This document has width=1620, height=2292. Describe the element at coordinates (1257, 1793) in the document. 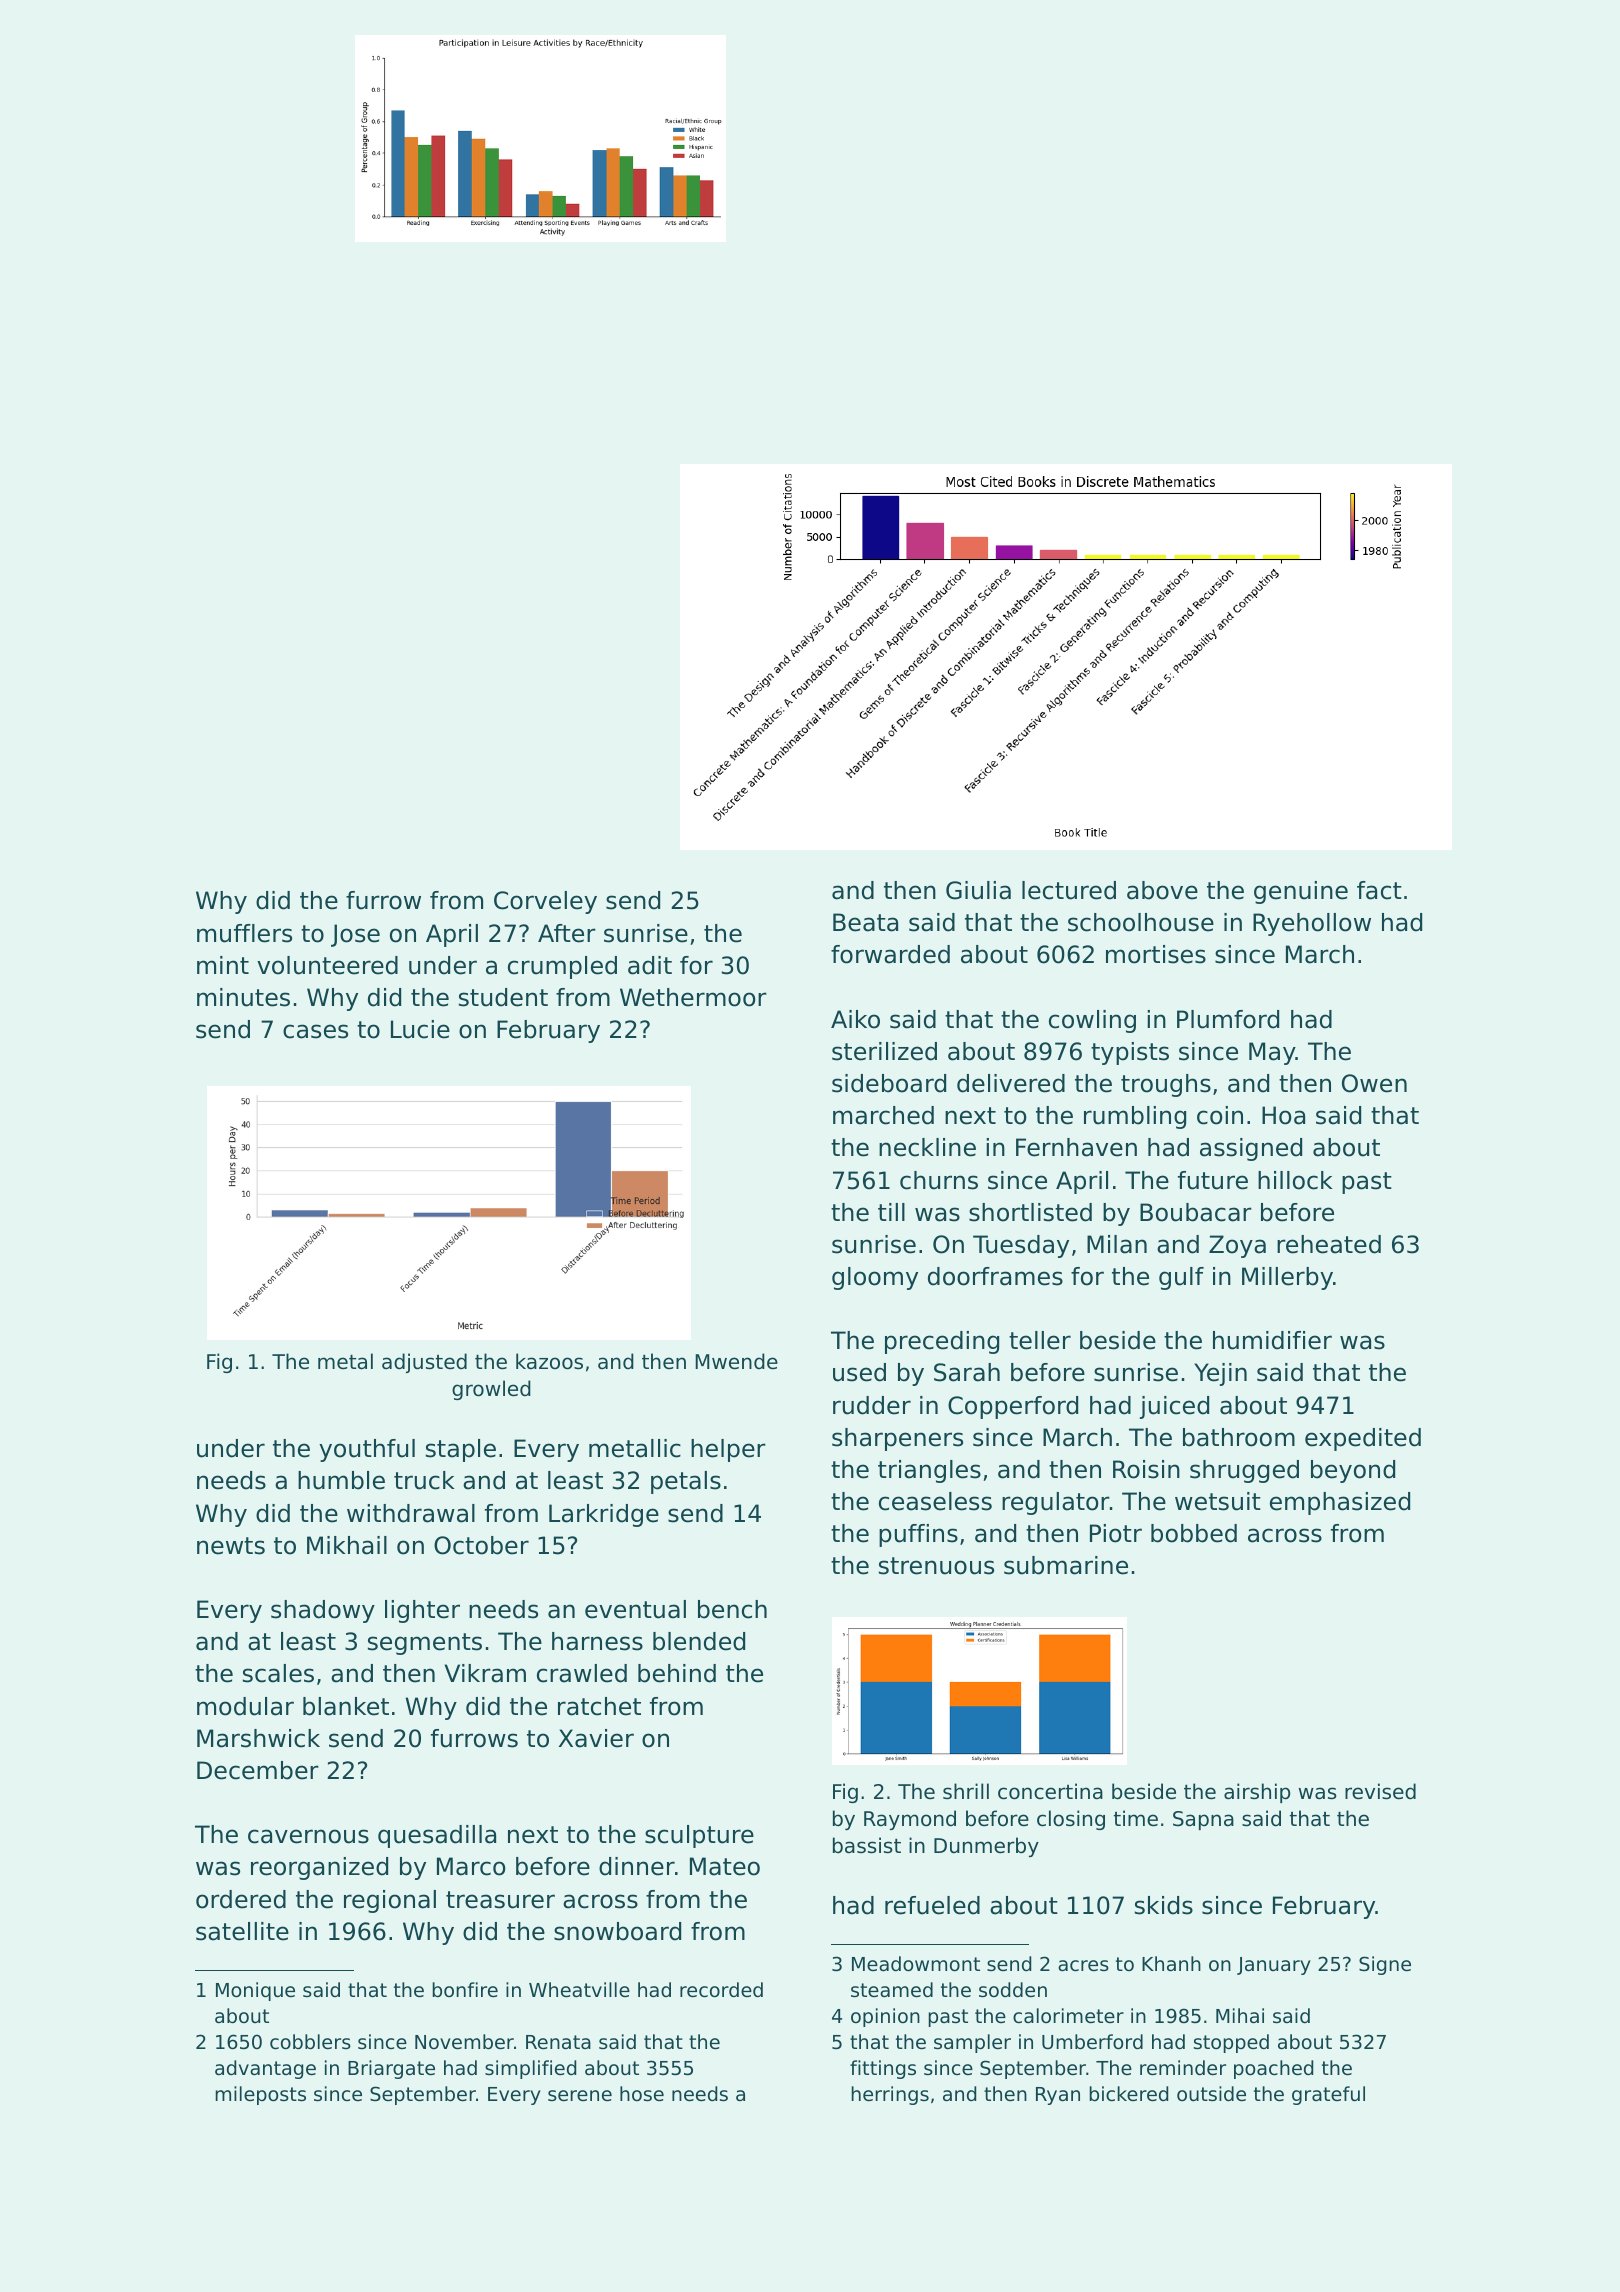

I see `airship` at that location.
